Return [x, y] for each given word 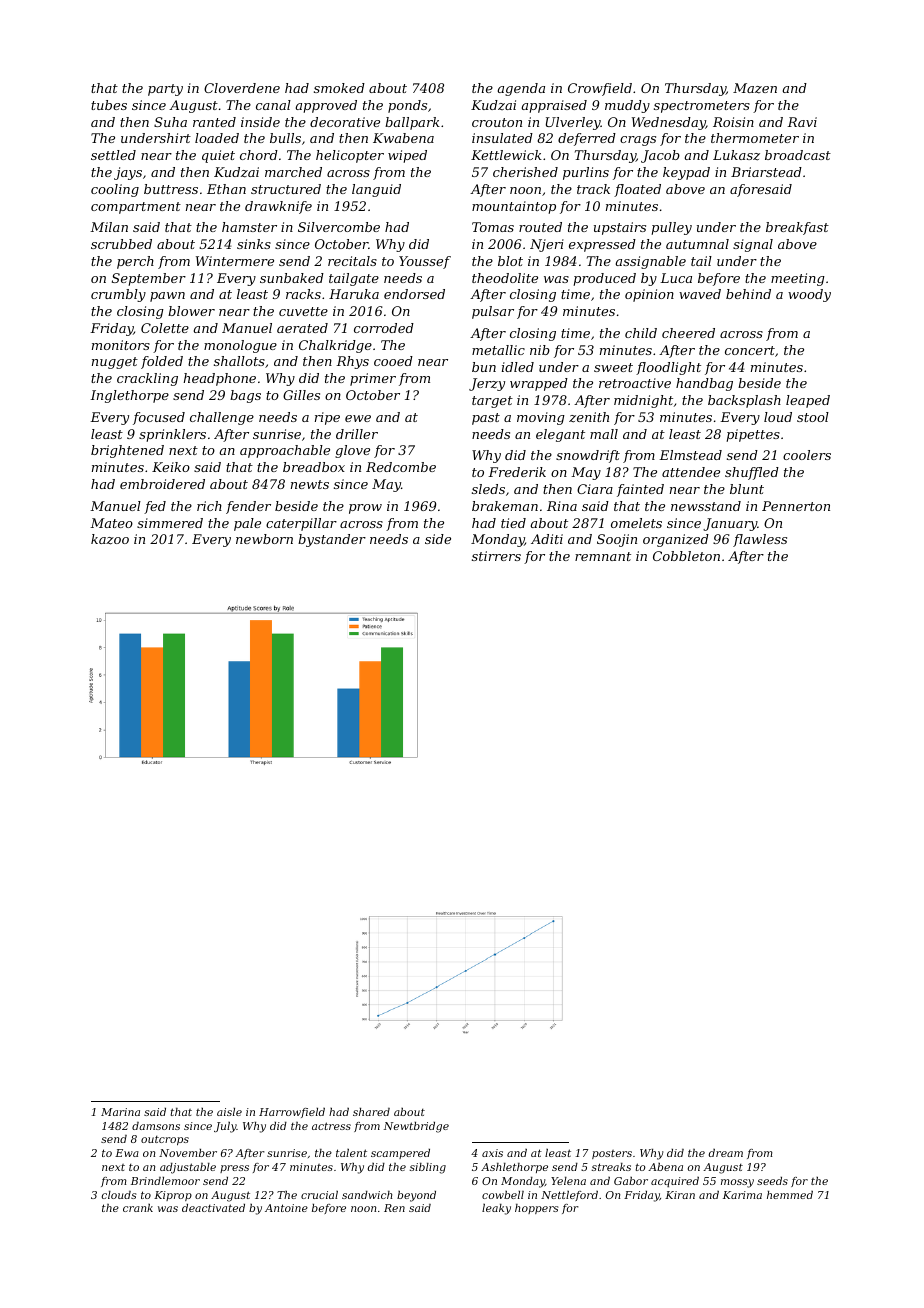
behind [748, 294]
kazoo [110, 539]
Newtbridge [416, 1127]
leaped [808, 401]
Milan [109, 227]
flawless [760, 540]
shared [371, 1112]
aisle [229, 1112]
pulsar [493, 312]
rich [209, 506]
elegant [560, 435]
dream [726, 1153]
